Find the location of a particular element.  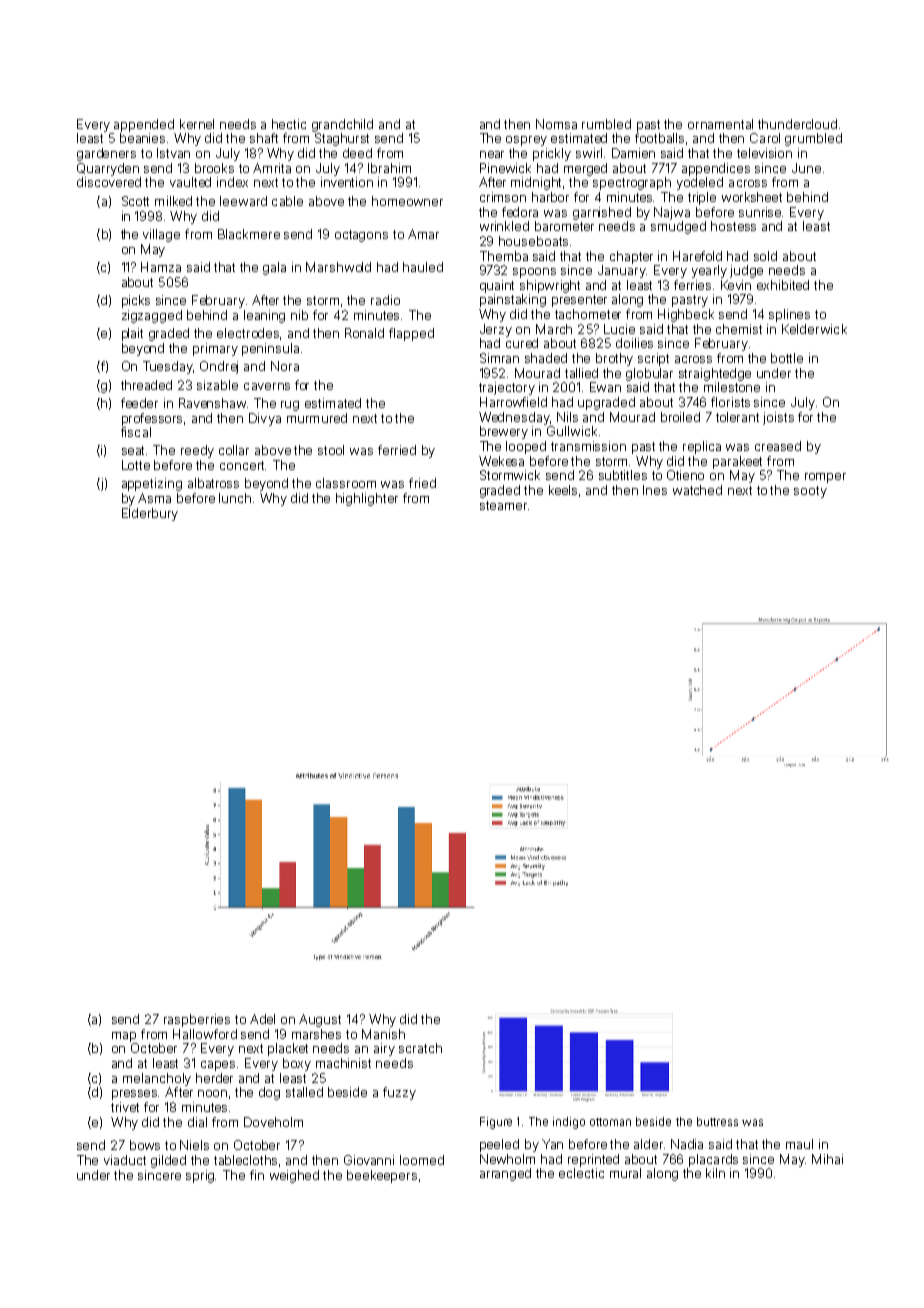

sooty is located at coordinates (810, 492).
